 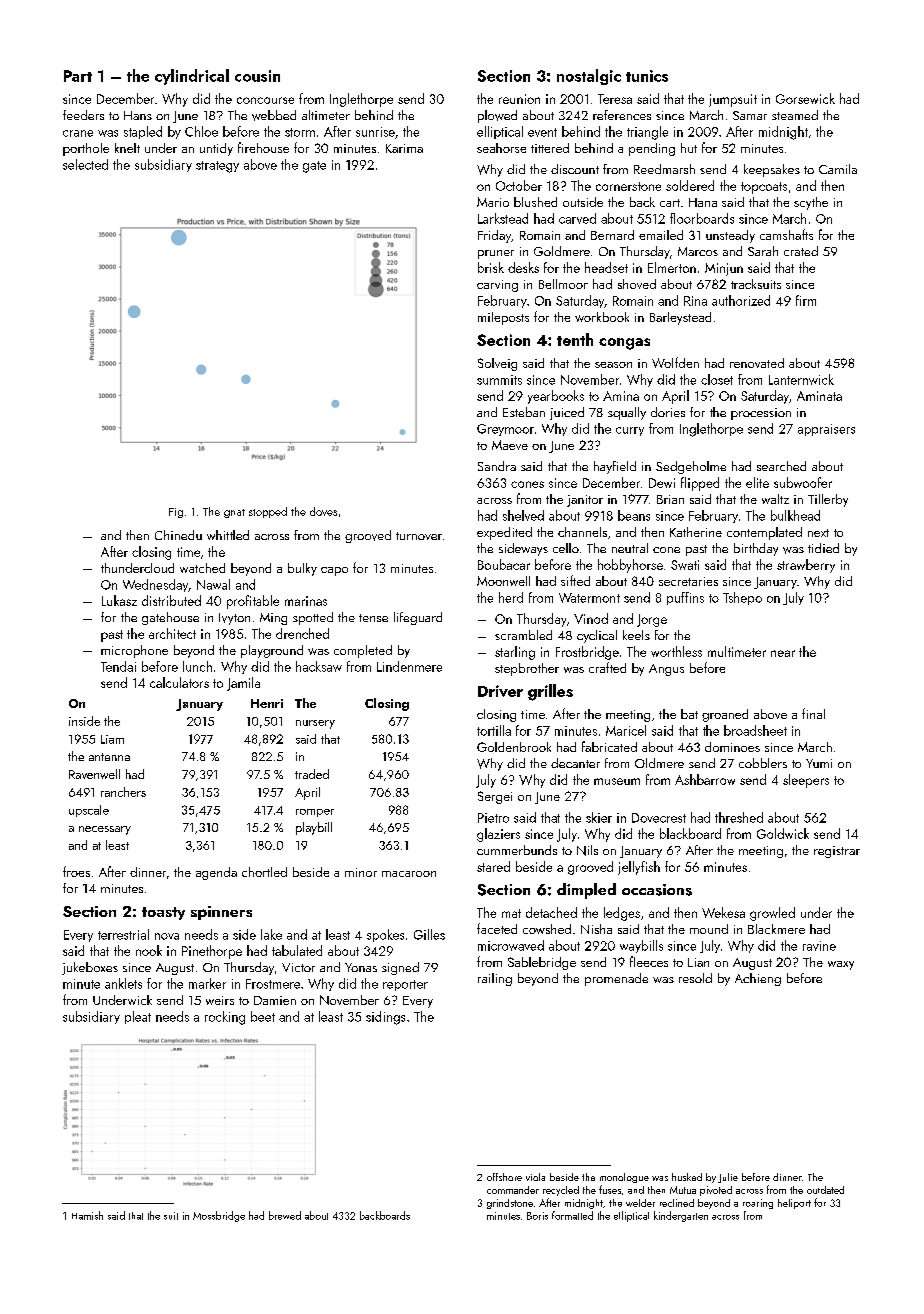 What do you see at coordinates (405, 985) in the document?
I see `reporter` at bounding box center [405, 985].
